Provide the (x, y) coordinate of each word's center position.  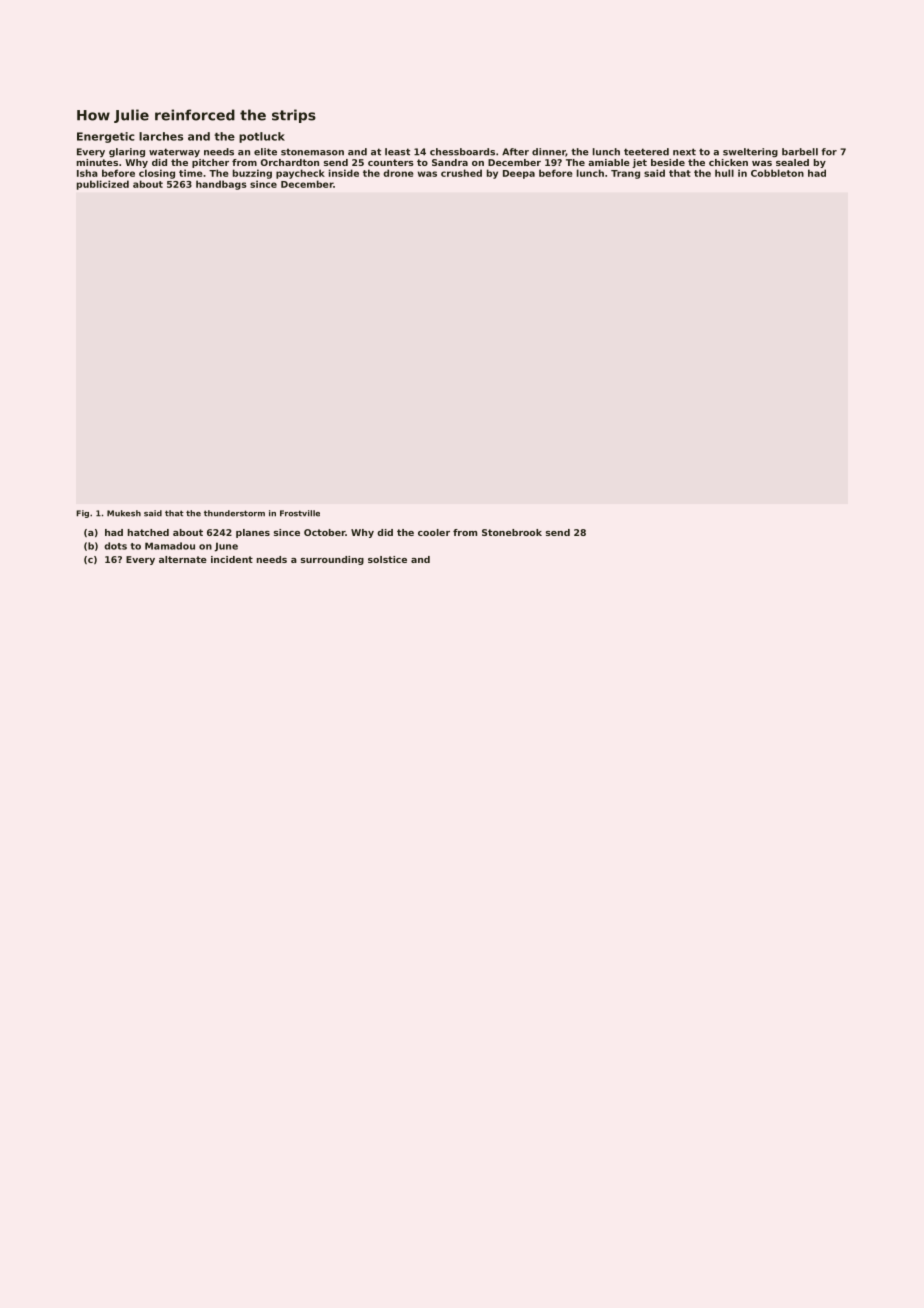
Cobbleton (777, 173)
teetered (646, 152)
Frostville (300, 513)
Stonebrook (512, 532)
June (226, 547)
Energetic (106, 137)
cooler (434, 532)
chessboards (462, 152)
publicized (103, 185)
